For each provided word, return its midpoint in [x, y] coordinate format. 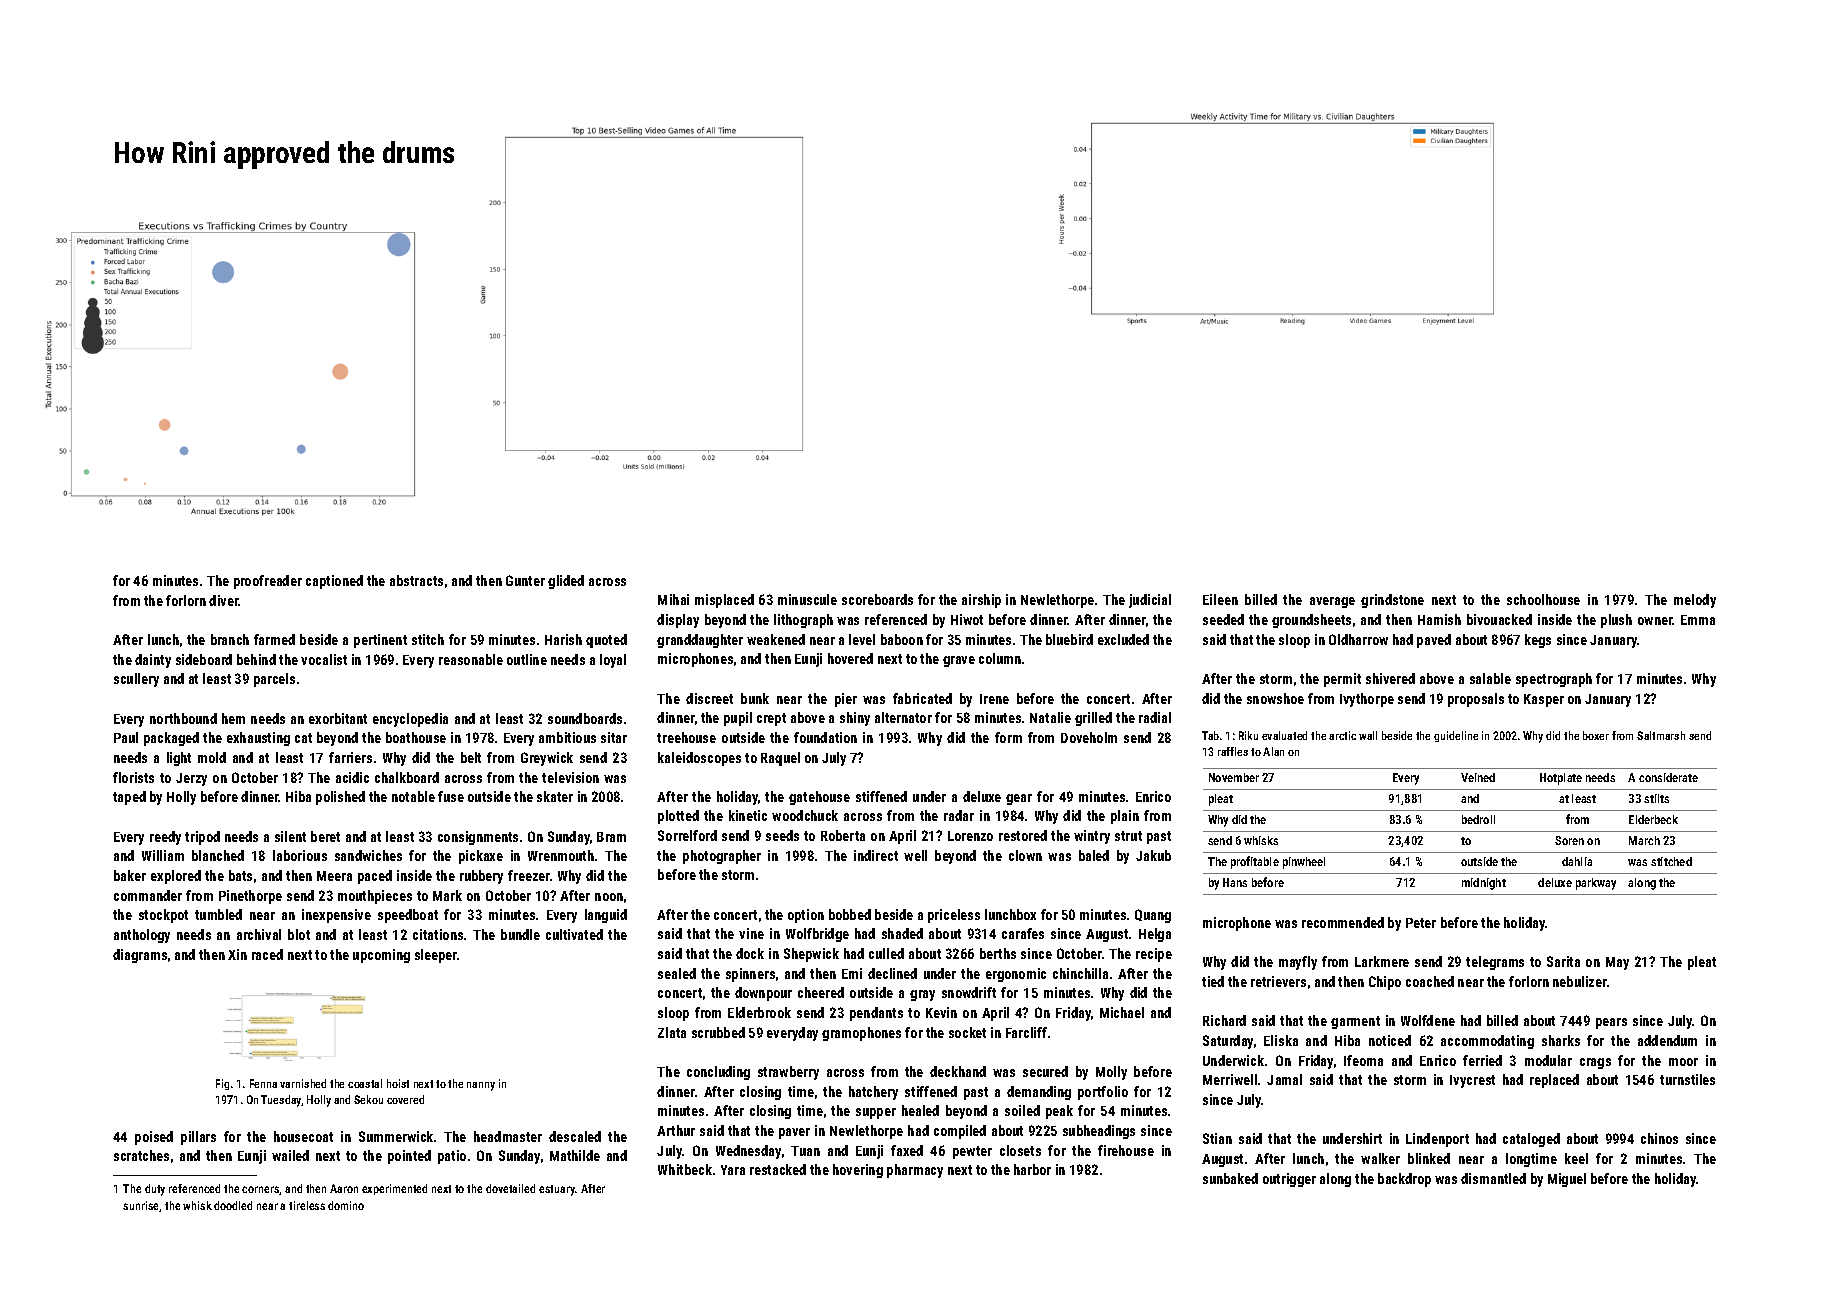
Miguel [1567, 1180]
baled [1094, 855]
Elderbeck [1653, 819]
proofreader [268, 582]
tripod [202, 838]
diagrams [140, 956]
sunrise [141, 1206]
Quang [1153, 916]
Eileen [1220, 599]
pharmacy [915, 1171]
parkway [1596, 884]
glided [566, 582]
